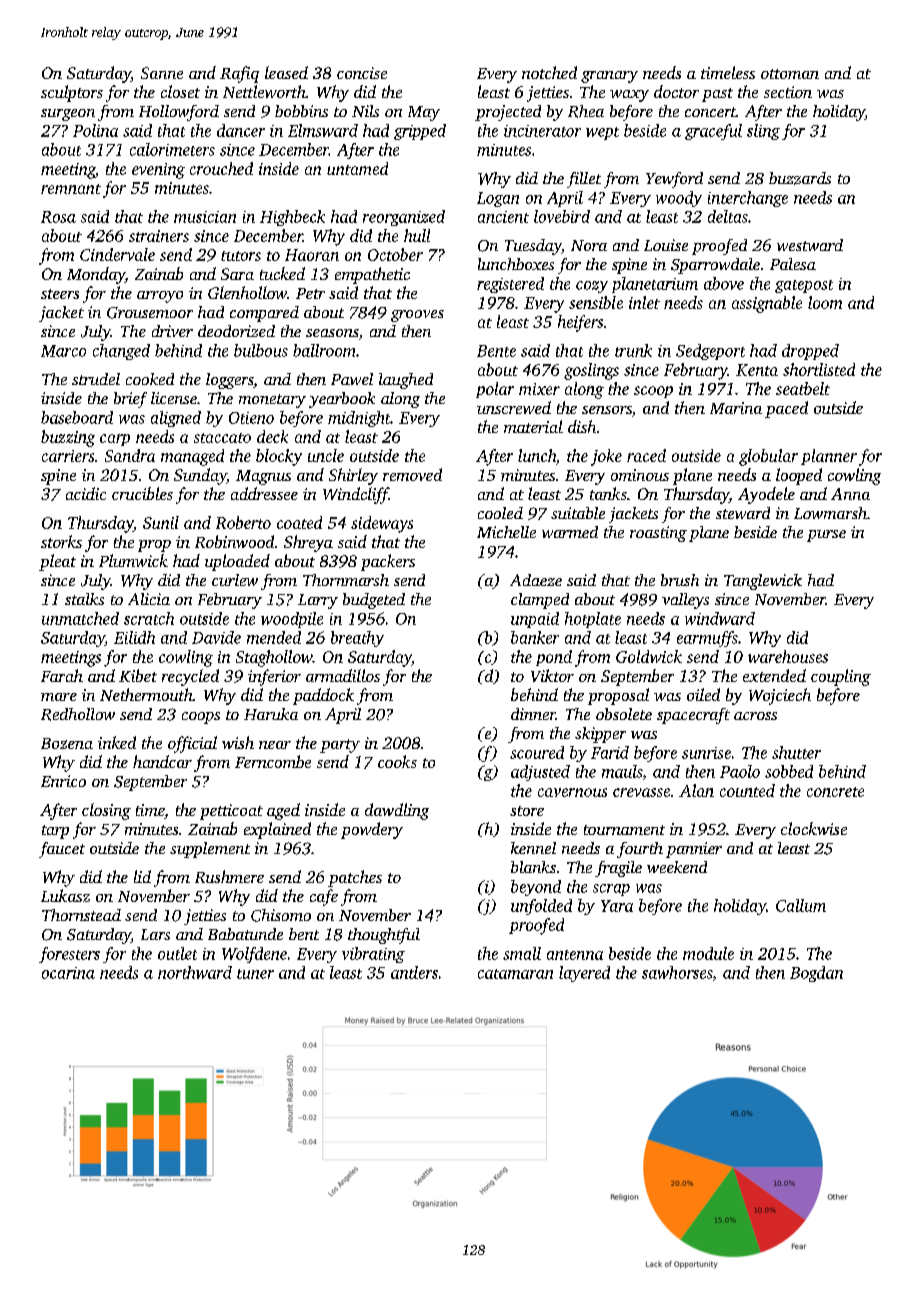  I want to click on cooks, so click(397, 761).
